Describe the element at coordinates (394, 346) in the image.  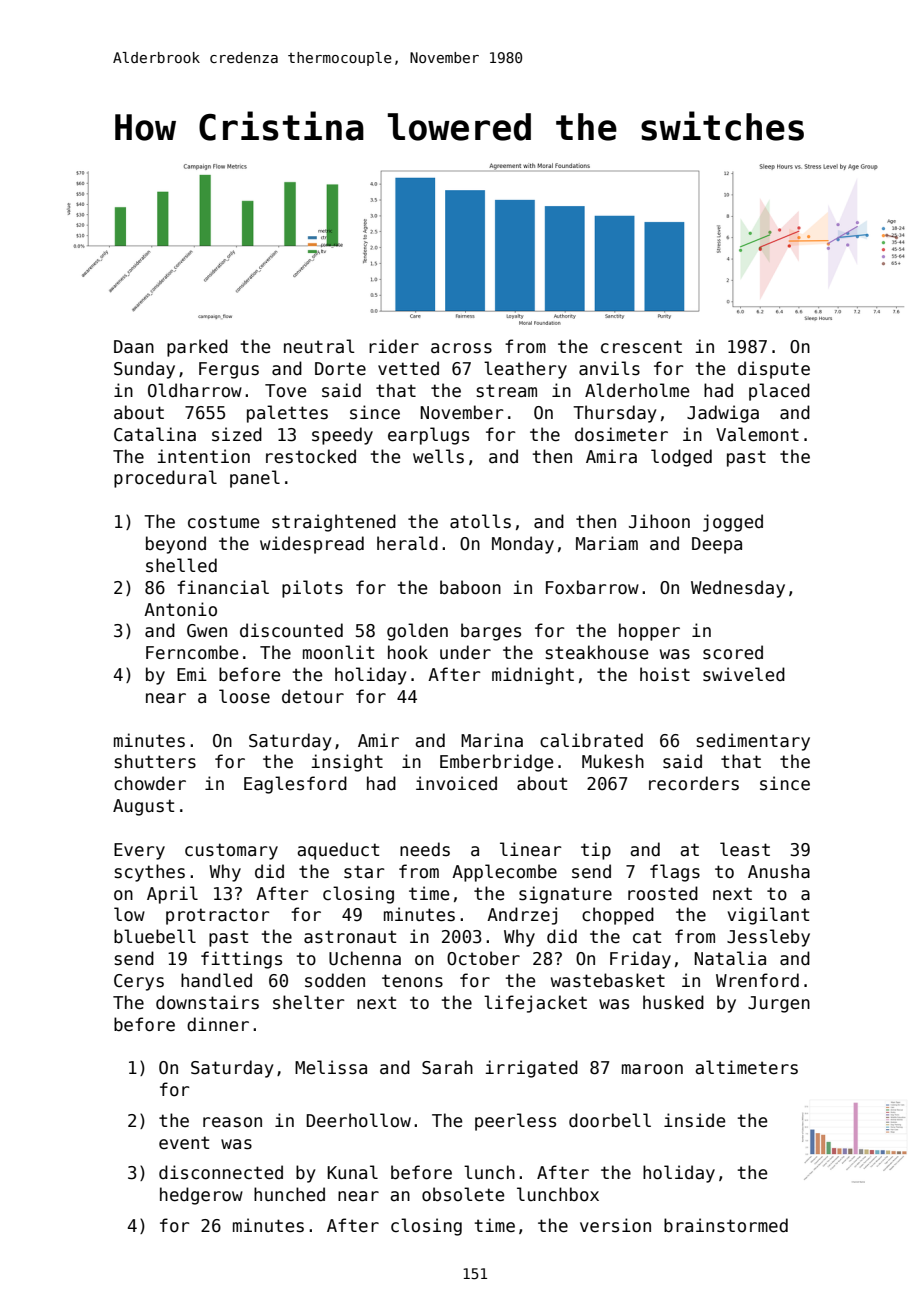
I see `rider` at that location.
